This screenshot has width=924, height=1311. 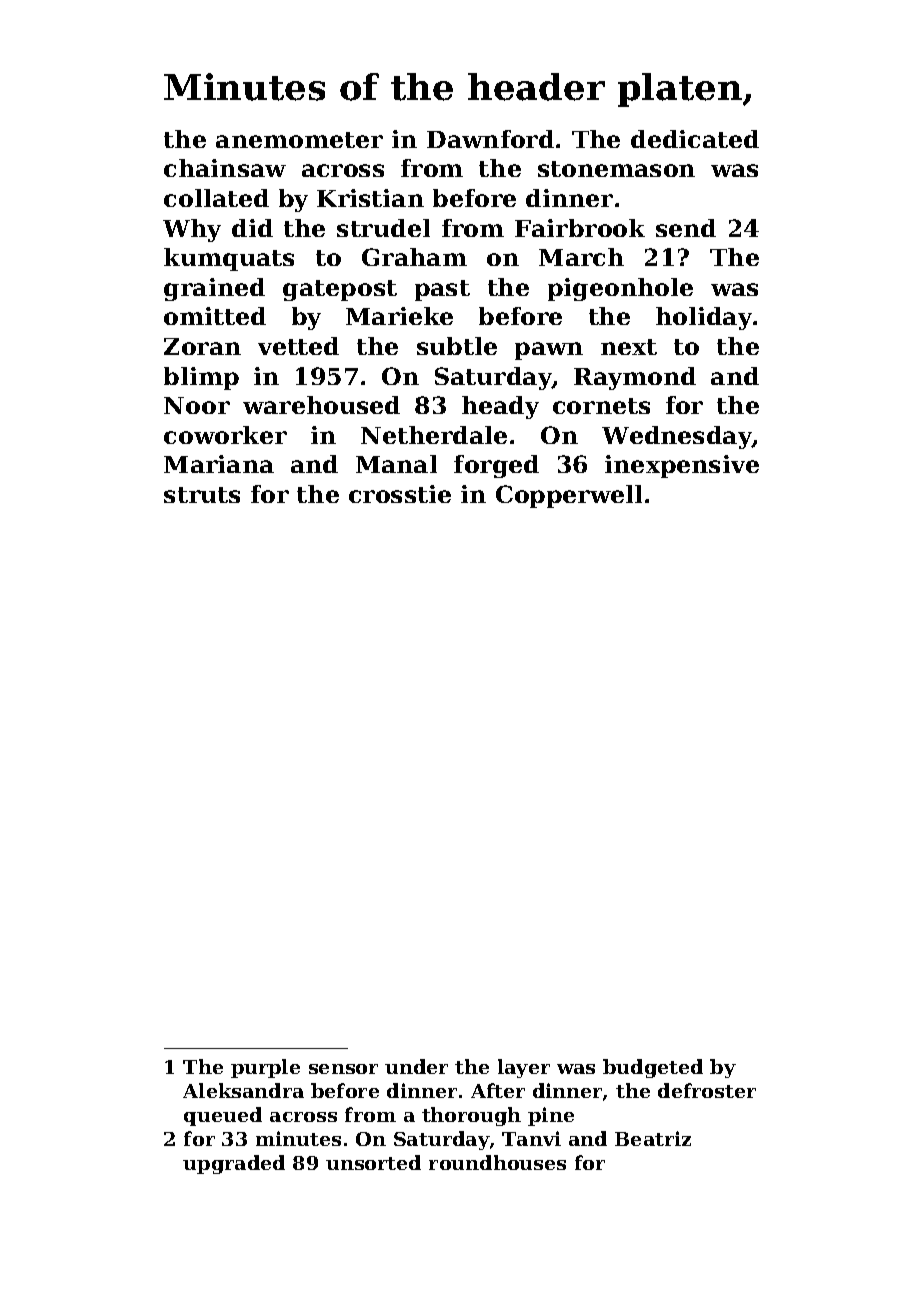 I want to click on forged, so click(x=496, y=466).
